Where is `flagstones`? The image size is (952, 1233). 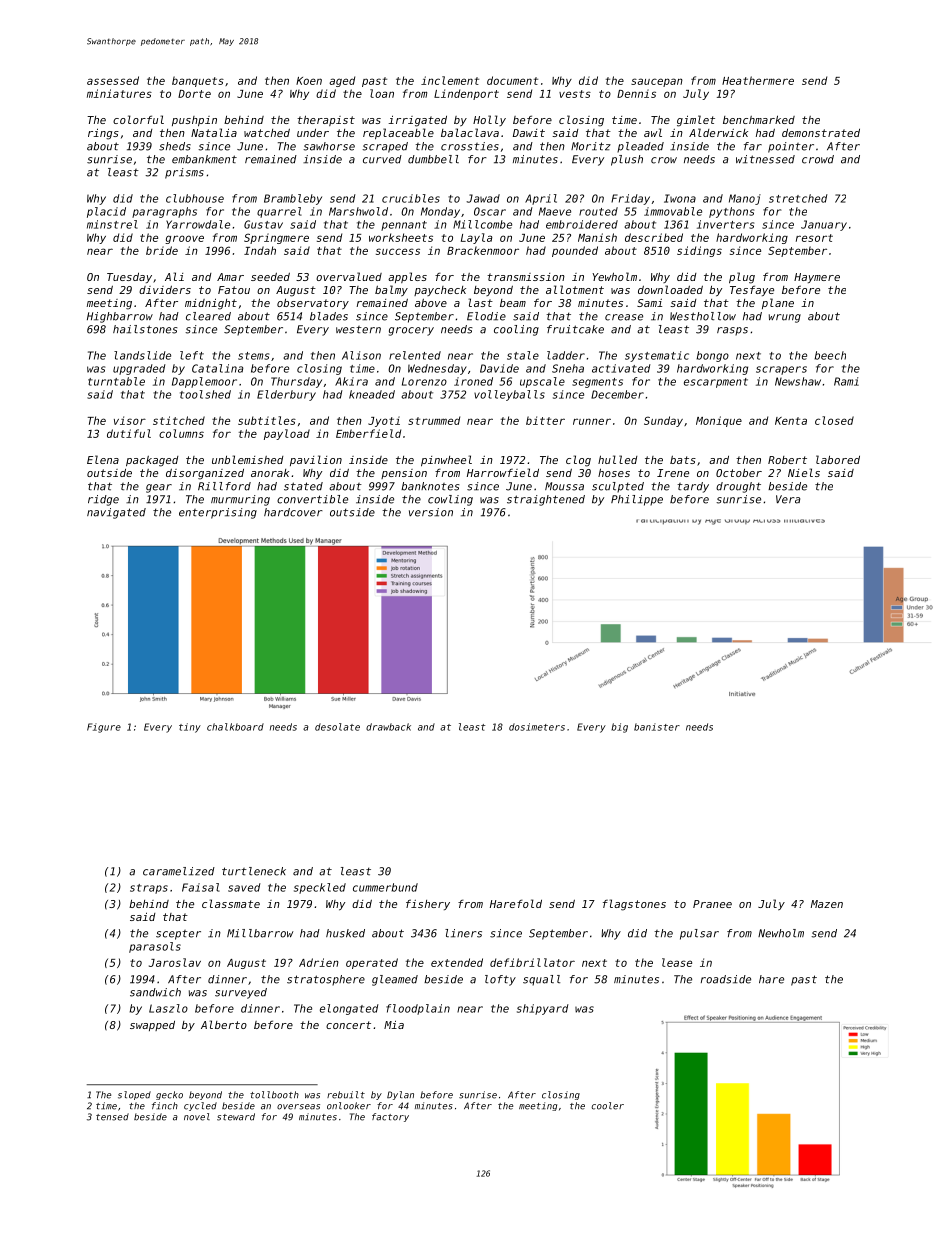
flagstones is located at coordinates (634, 905).
